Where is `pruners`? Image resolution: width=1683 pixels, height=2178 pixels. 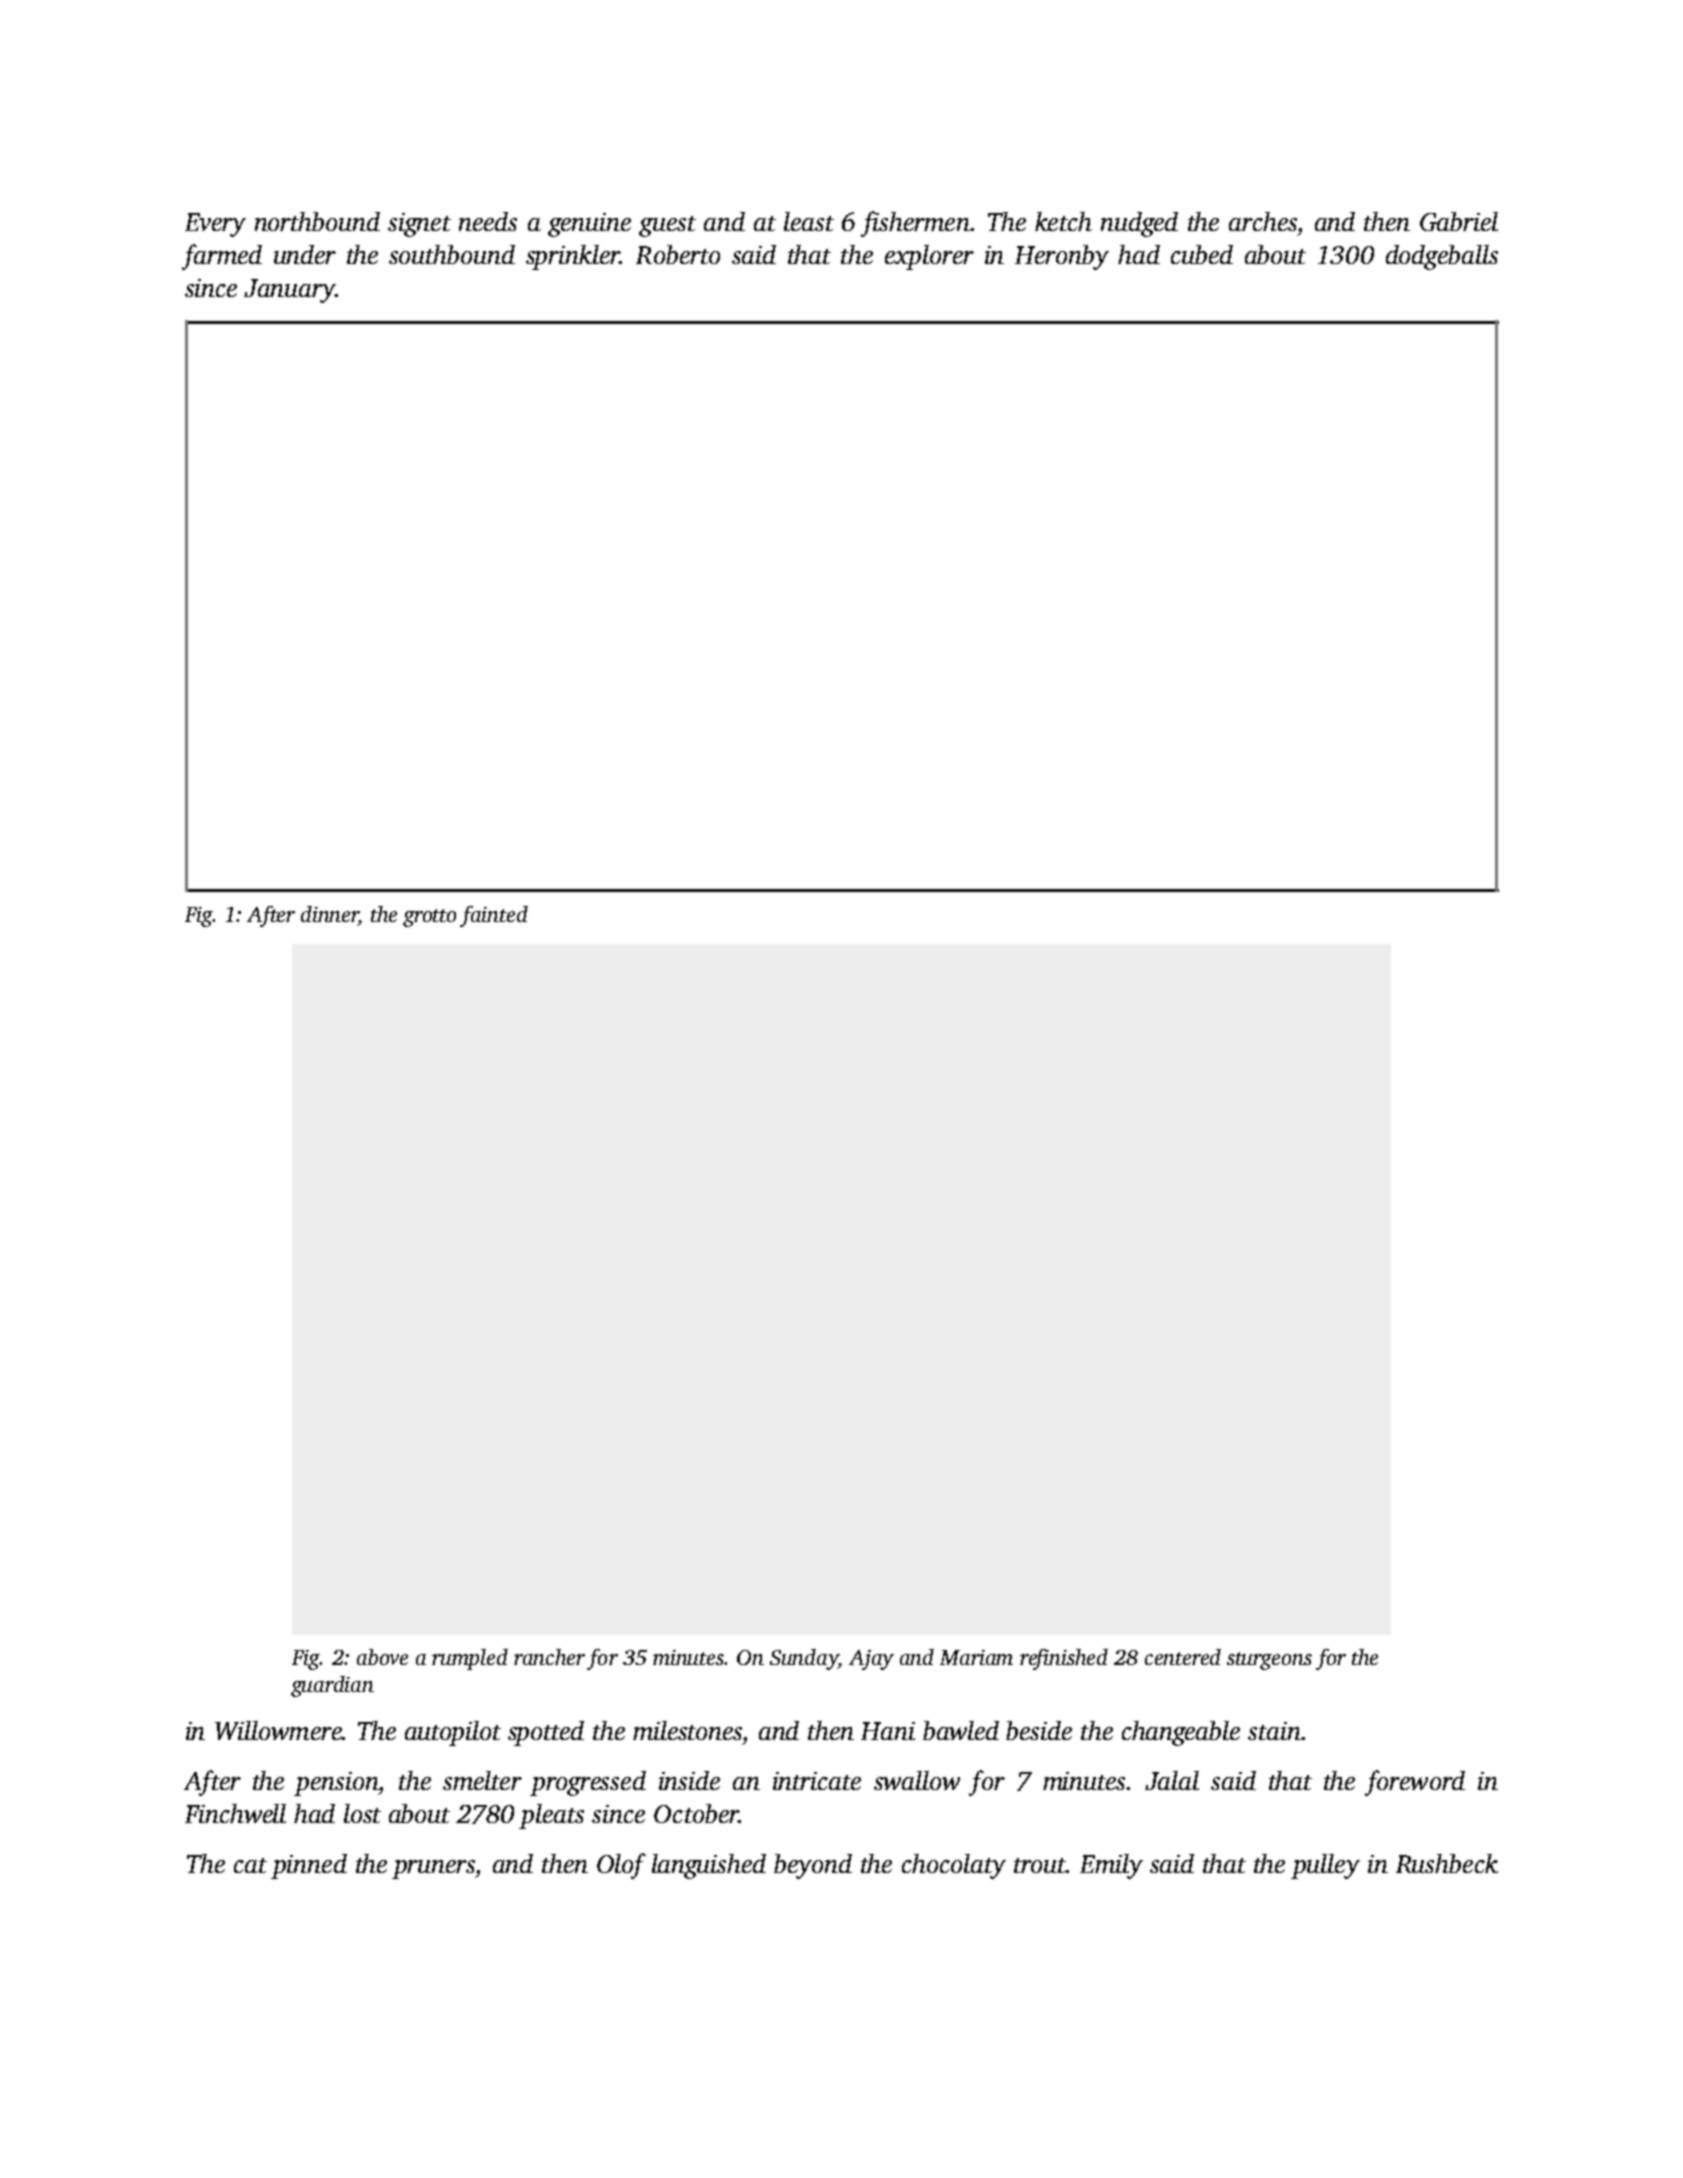
pruners is located at coordinates (433, 1869).
